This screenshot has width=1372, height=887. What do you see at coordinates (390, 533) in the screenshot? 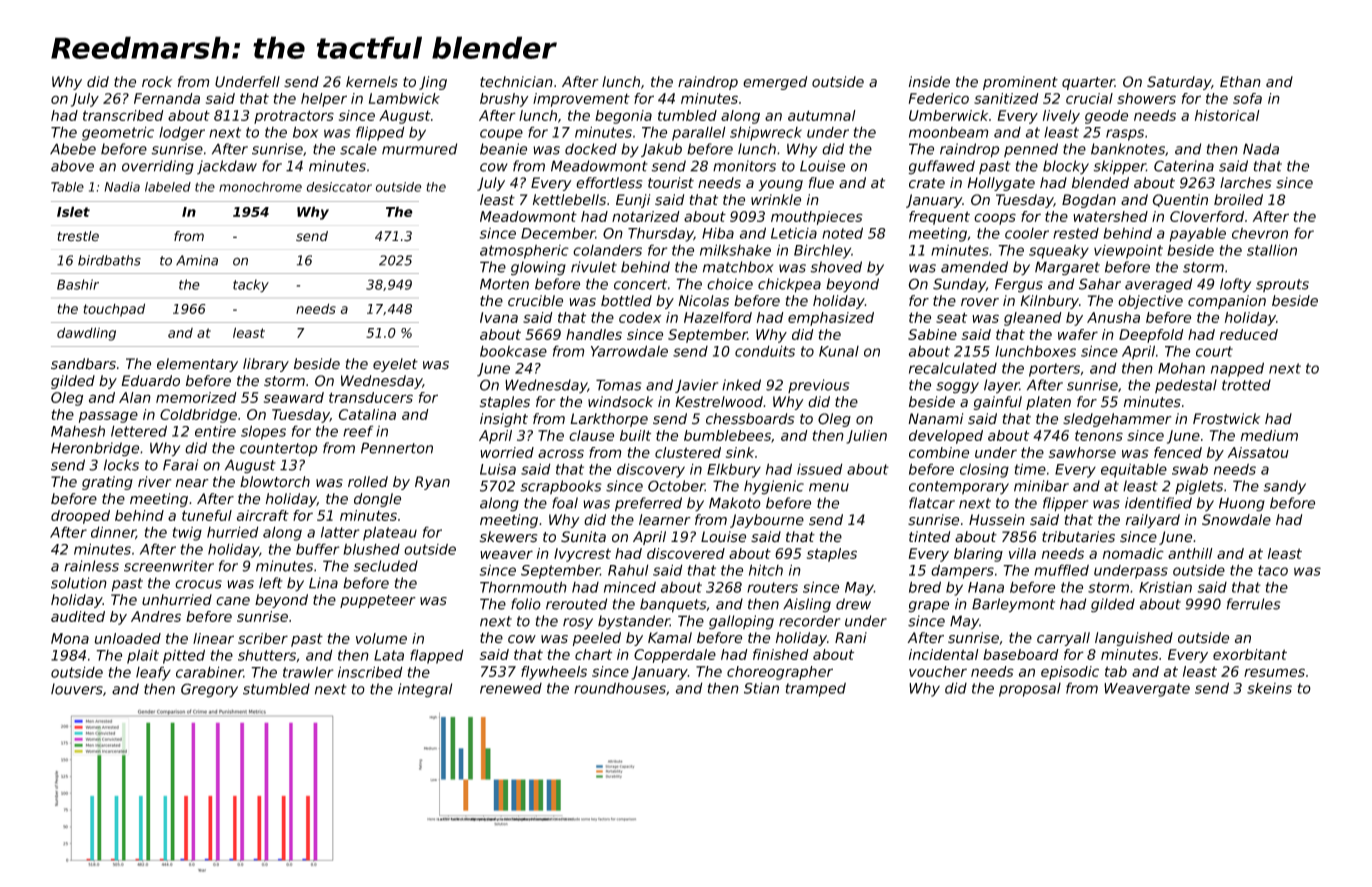
I see `plateau` at bounding box center [390, 533].
